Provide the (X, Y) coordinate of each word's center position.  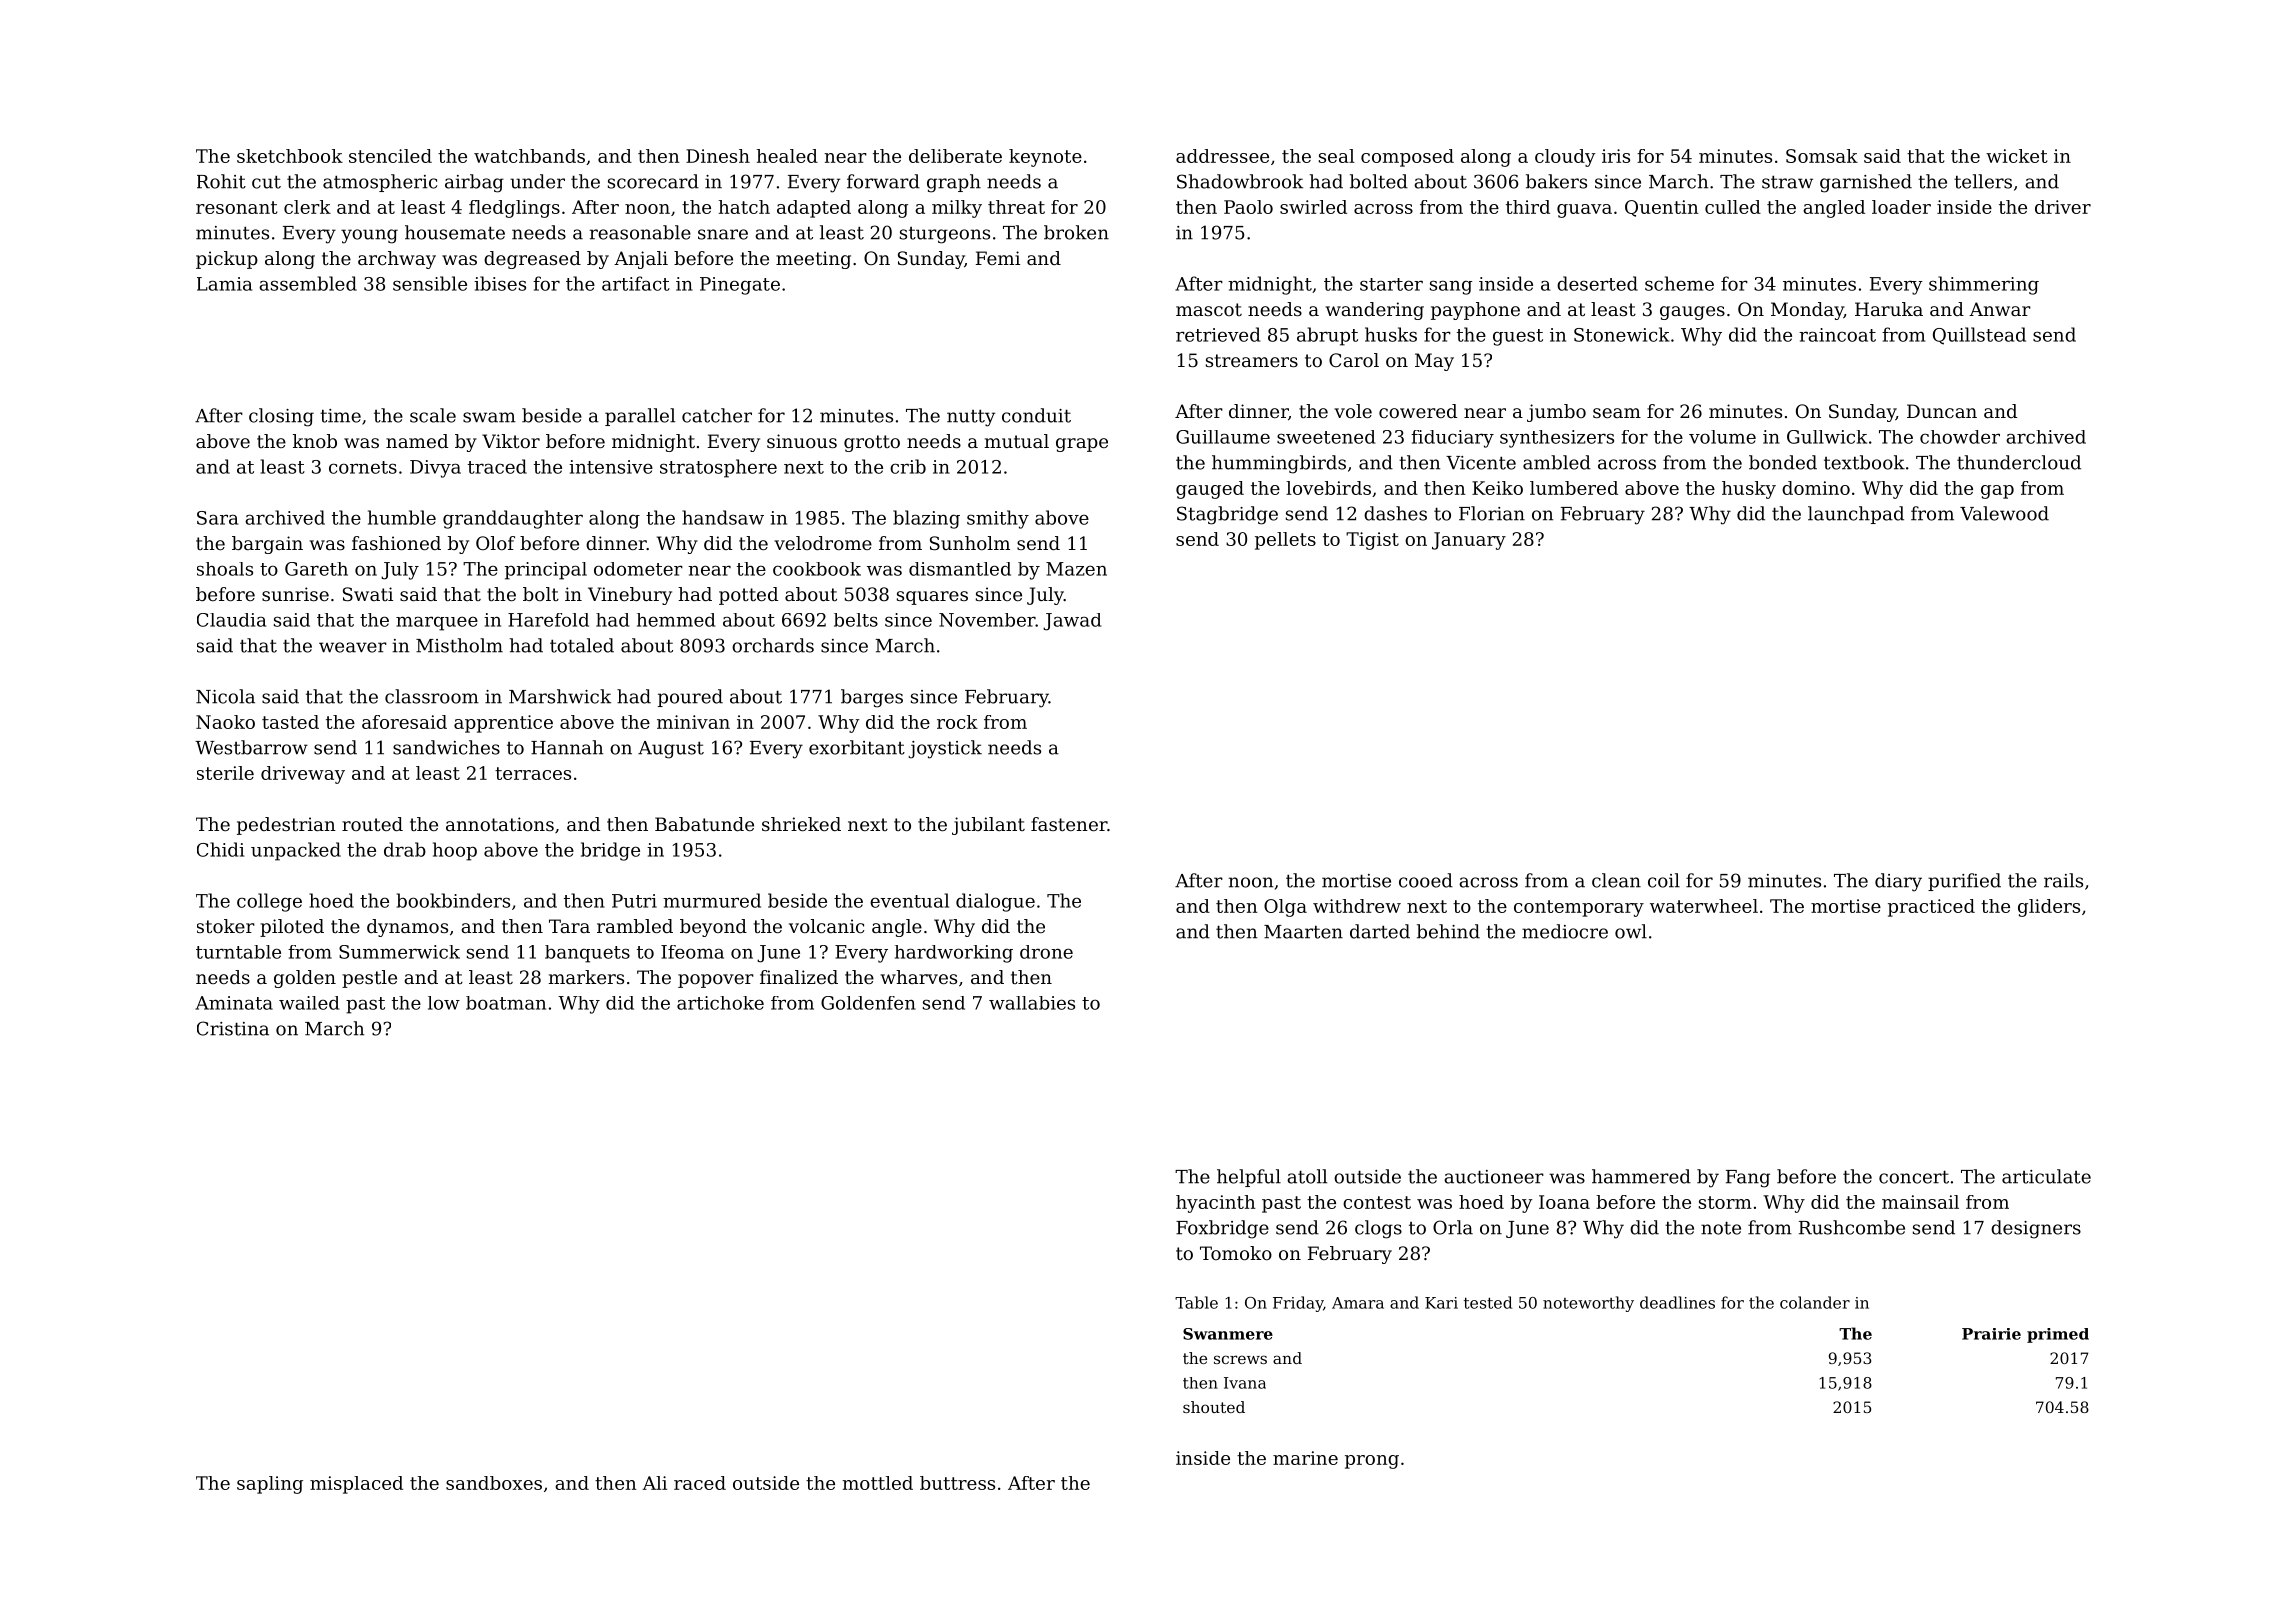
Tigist (1372, 541)
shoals (225, 569)
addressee (1222, 156)
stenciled (390, 156)
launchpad (1856, 515)
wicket (2017, 156)
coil (1664, 880)
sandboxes (494, 1483)
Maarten (1303, 932)
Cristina (233, 1028)
